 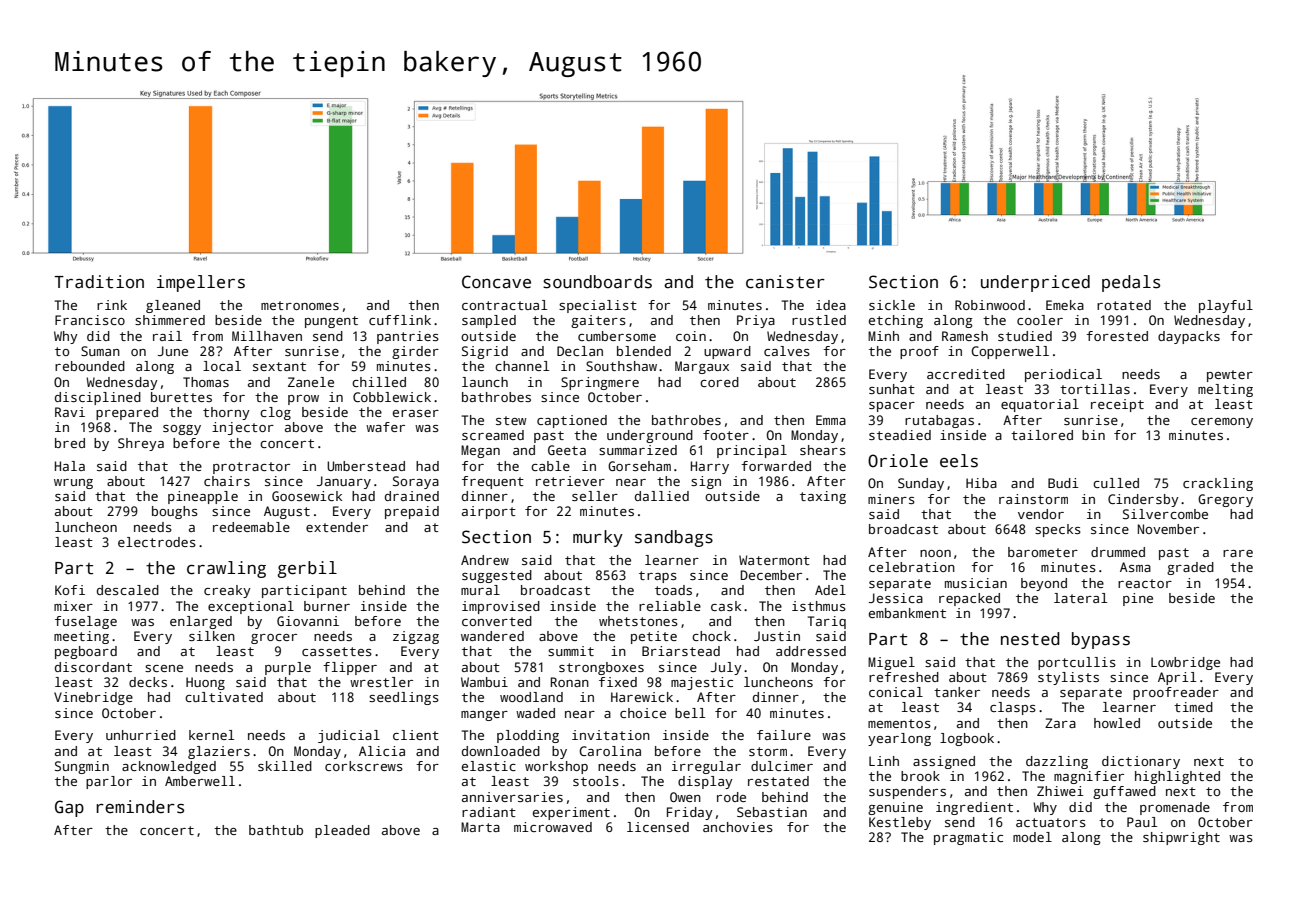 What do you see at coordinates (337, 527) in the document?
I see `extender` at bounding box center [337, 527].
